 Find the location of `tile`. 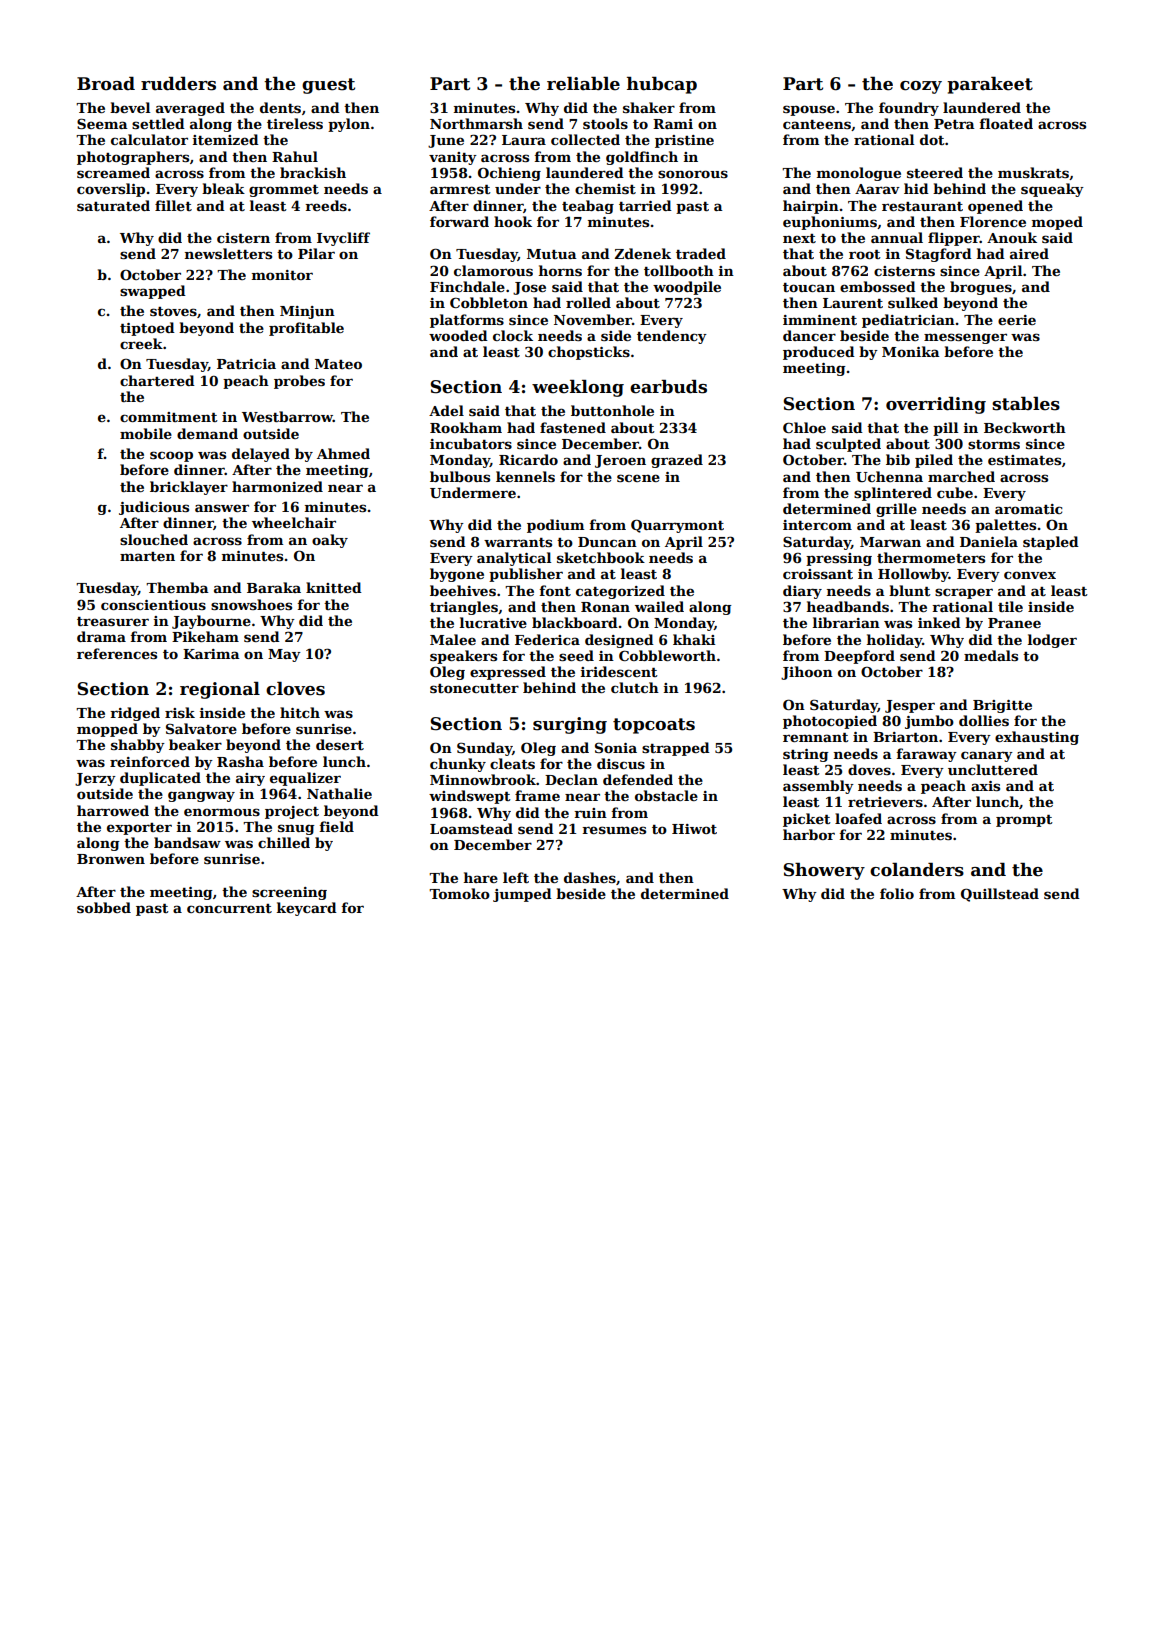

tile is located at coordinates (1010, 606).
